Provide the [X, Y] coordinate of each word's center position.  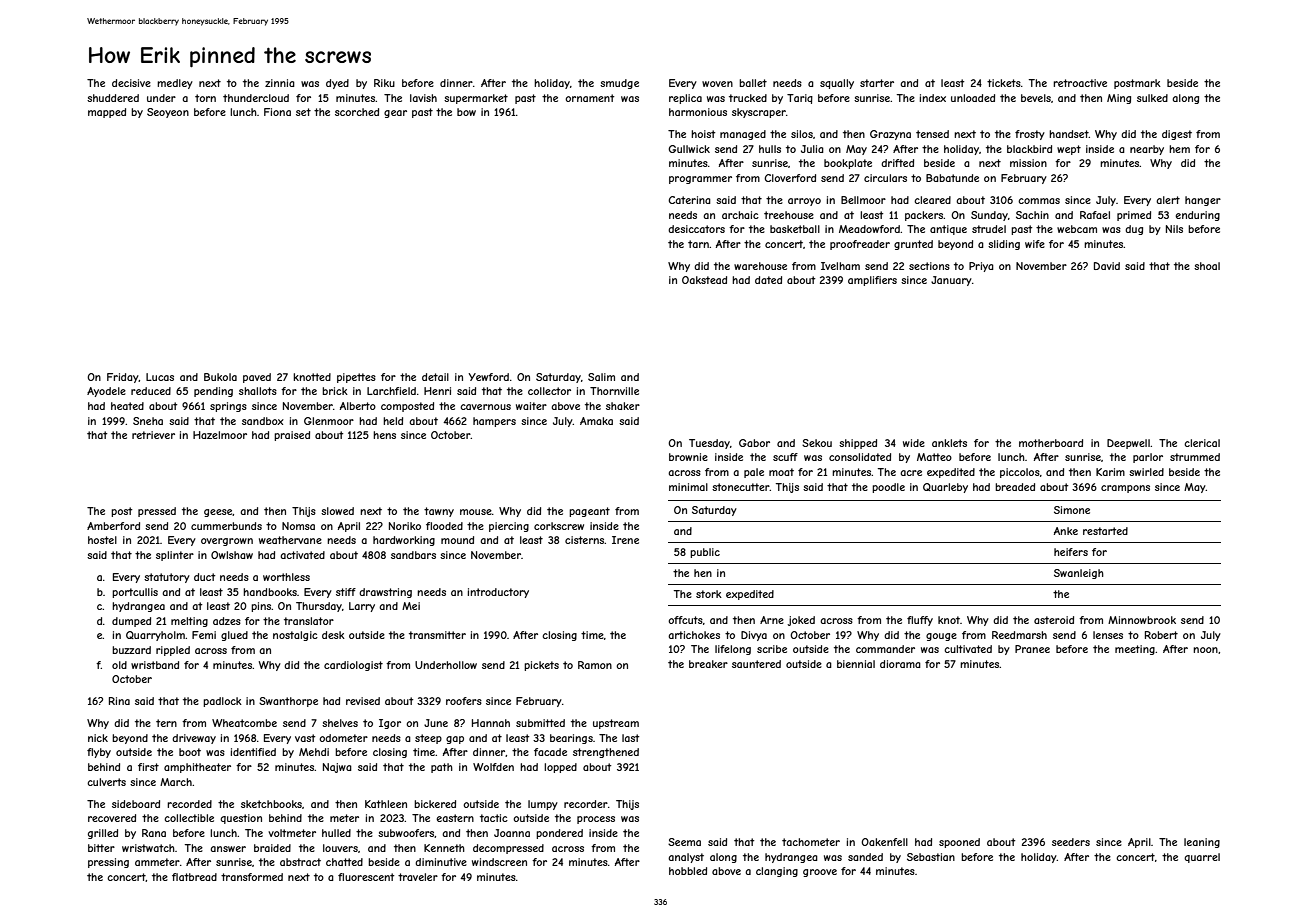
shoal [1207, 266]
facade [550, 752]
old [119, 665]
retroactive [1080, 83]
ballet [753, 83]
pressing [108, 863]
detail [435, 377]
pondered [559, 834]
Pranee [1032, 649]
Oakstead [704, 280]
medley [175, 84]
